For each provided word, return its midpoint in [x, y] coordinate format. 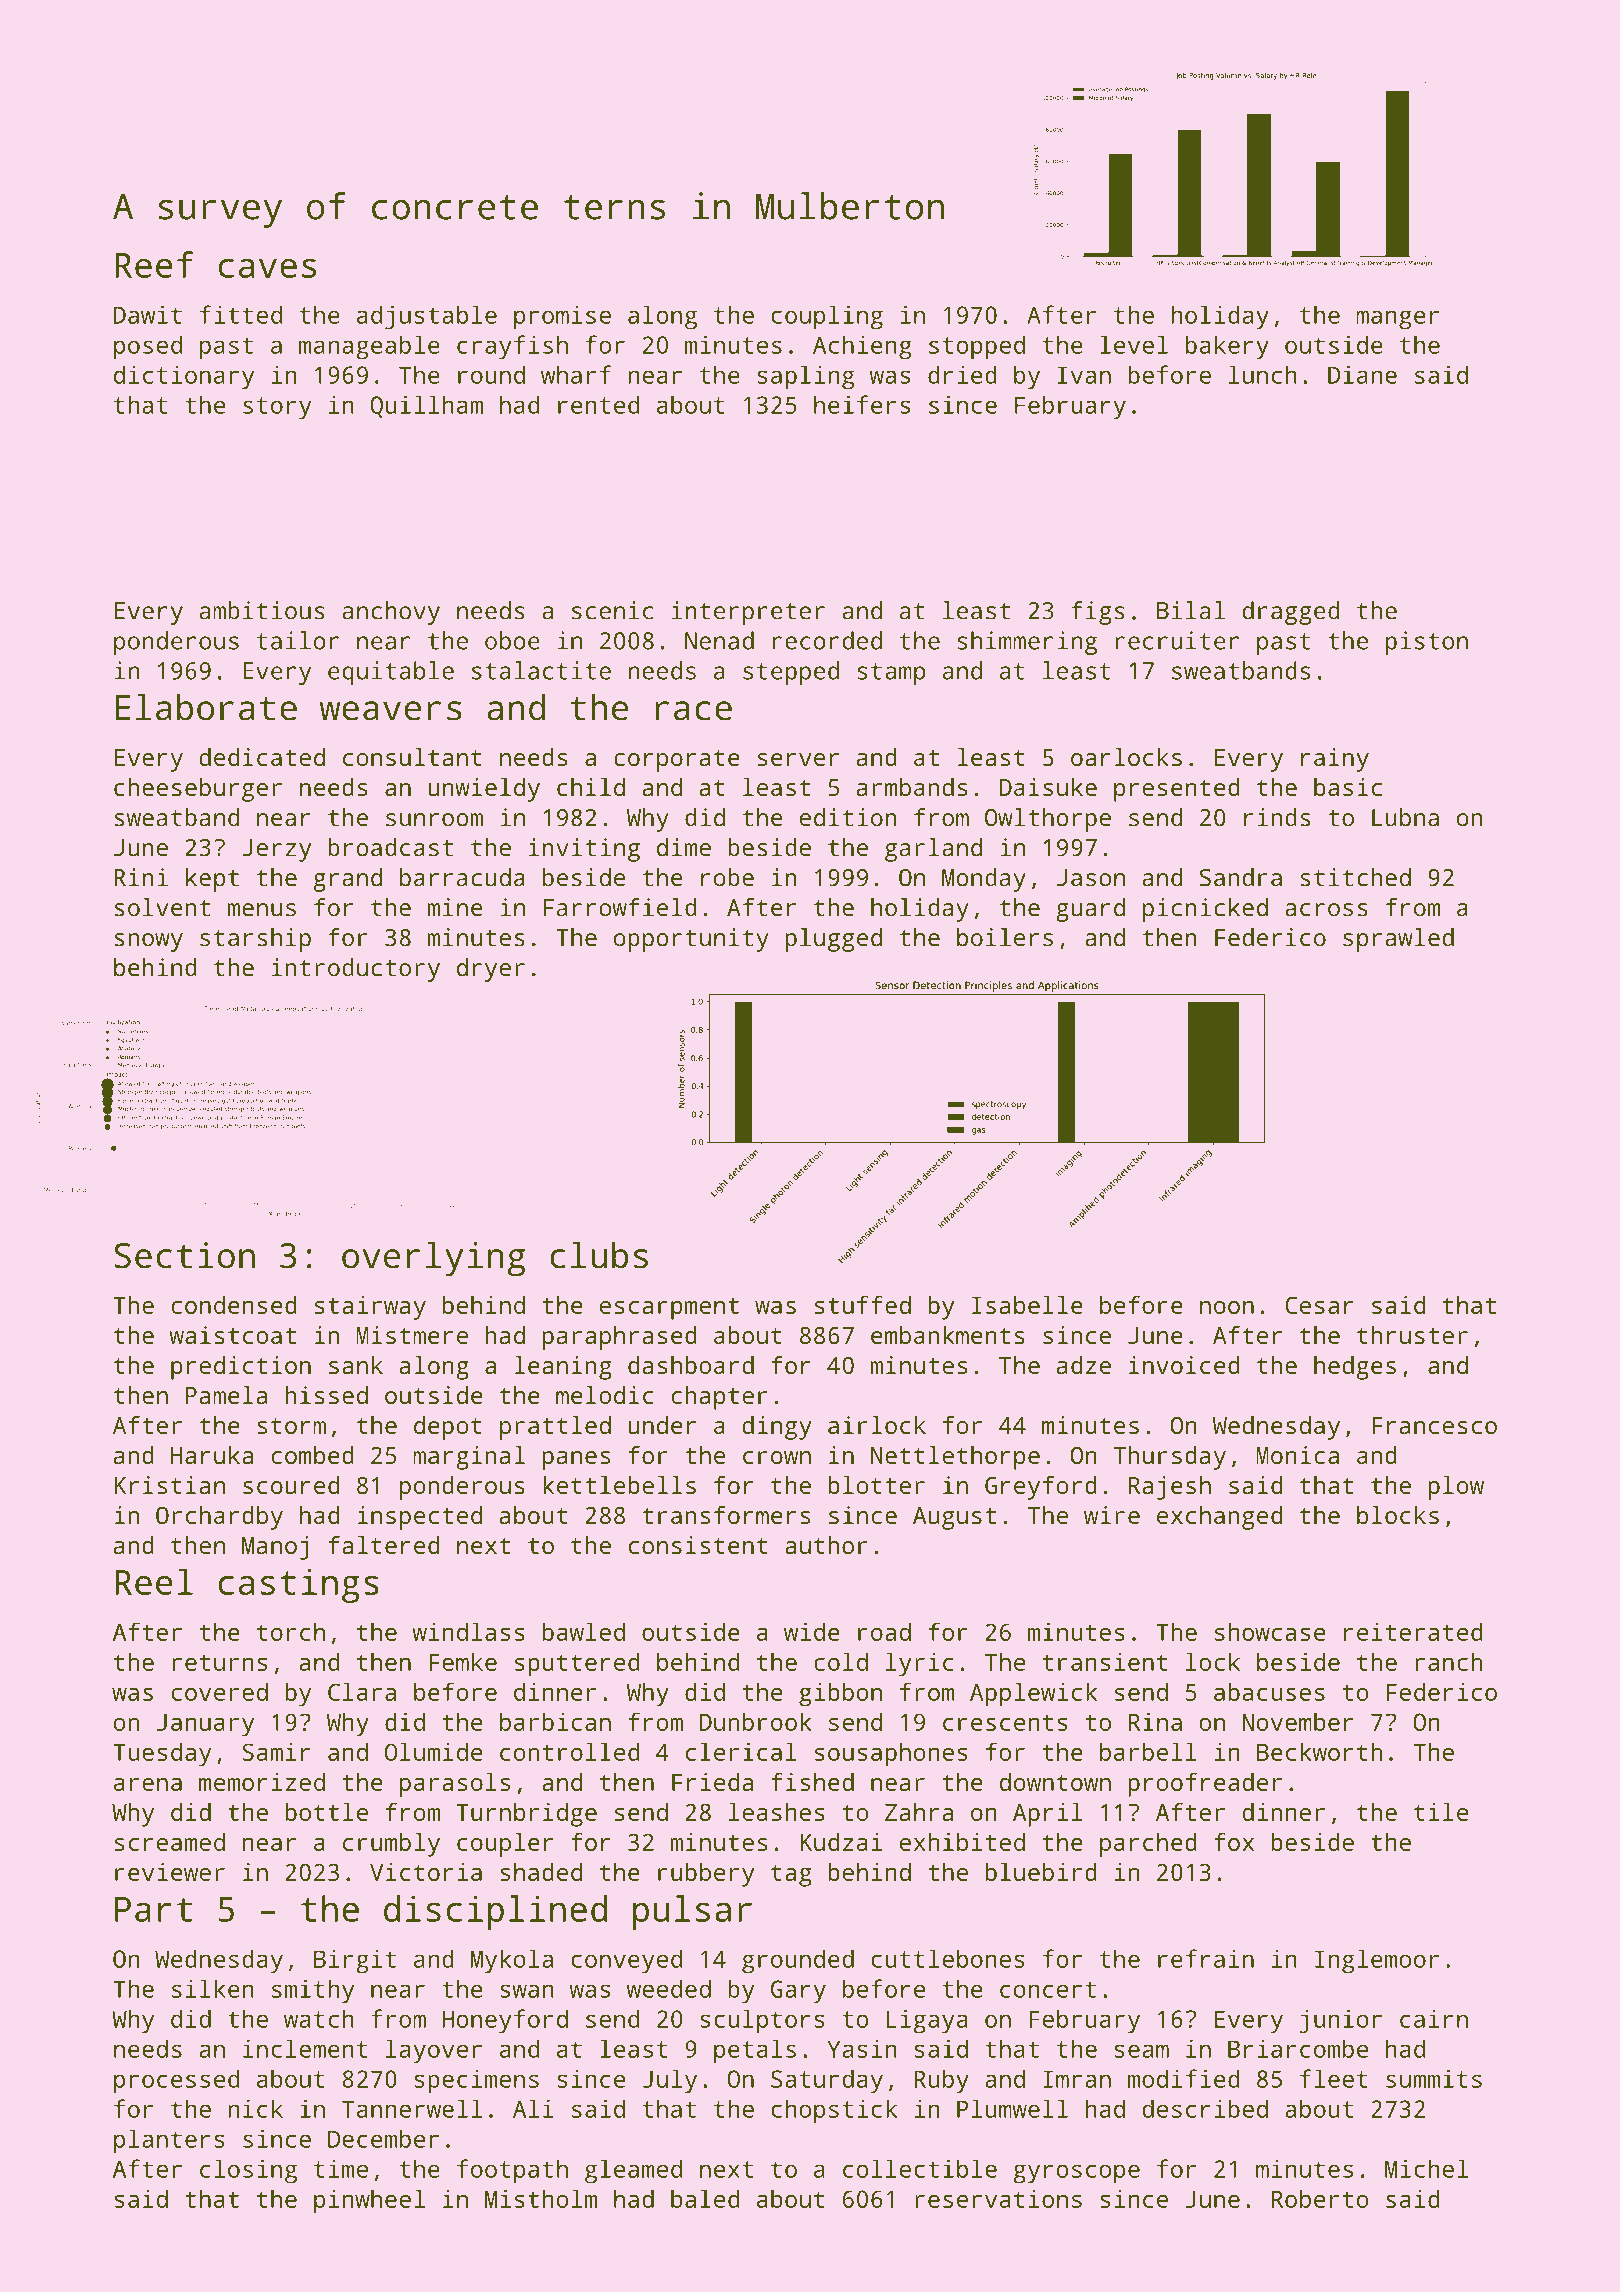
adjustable [427, 317]
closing [248, 2171]
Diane [1362, 374]
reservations [998, 2199]
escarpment [669, 1309]
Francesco [1434, 1425]
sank [356, 1365]
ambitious [262, 610]
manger [1397, 320]
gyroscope [1076, 2174]
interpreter [748, 613]
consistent [698, 1545]
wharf [576, 374]
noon [1227, 1307]
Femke [463, 1661]
